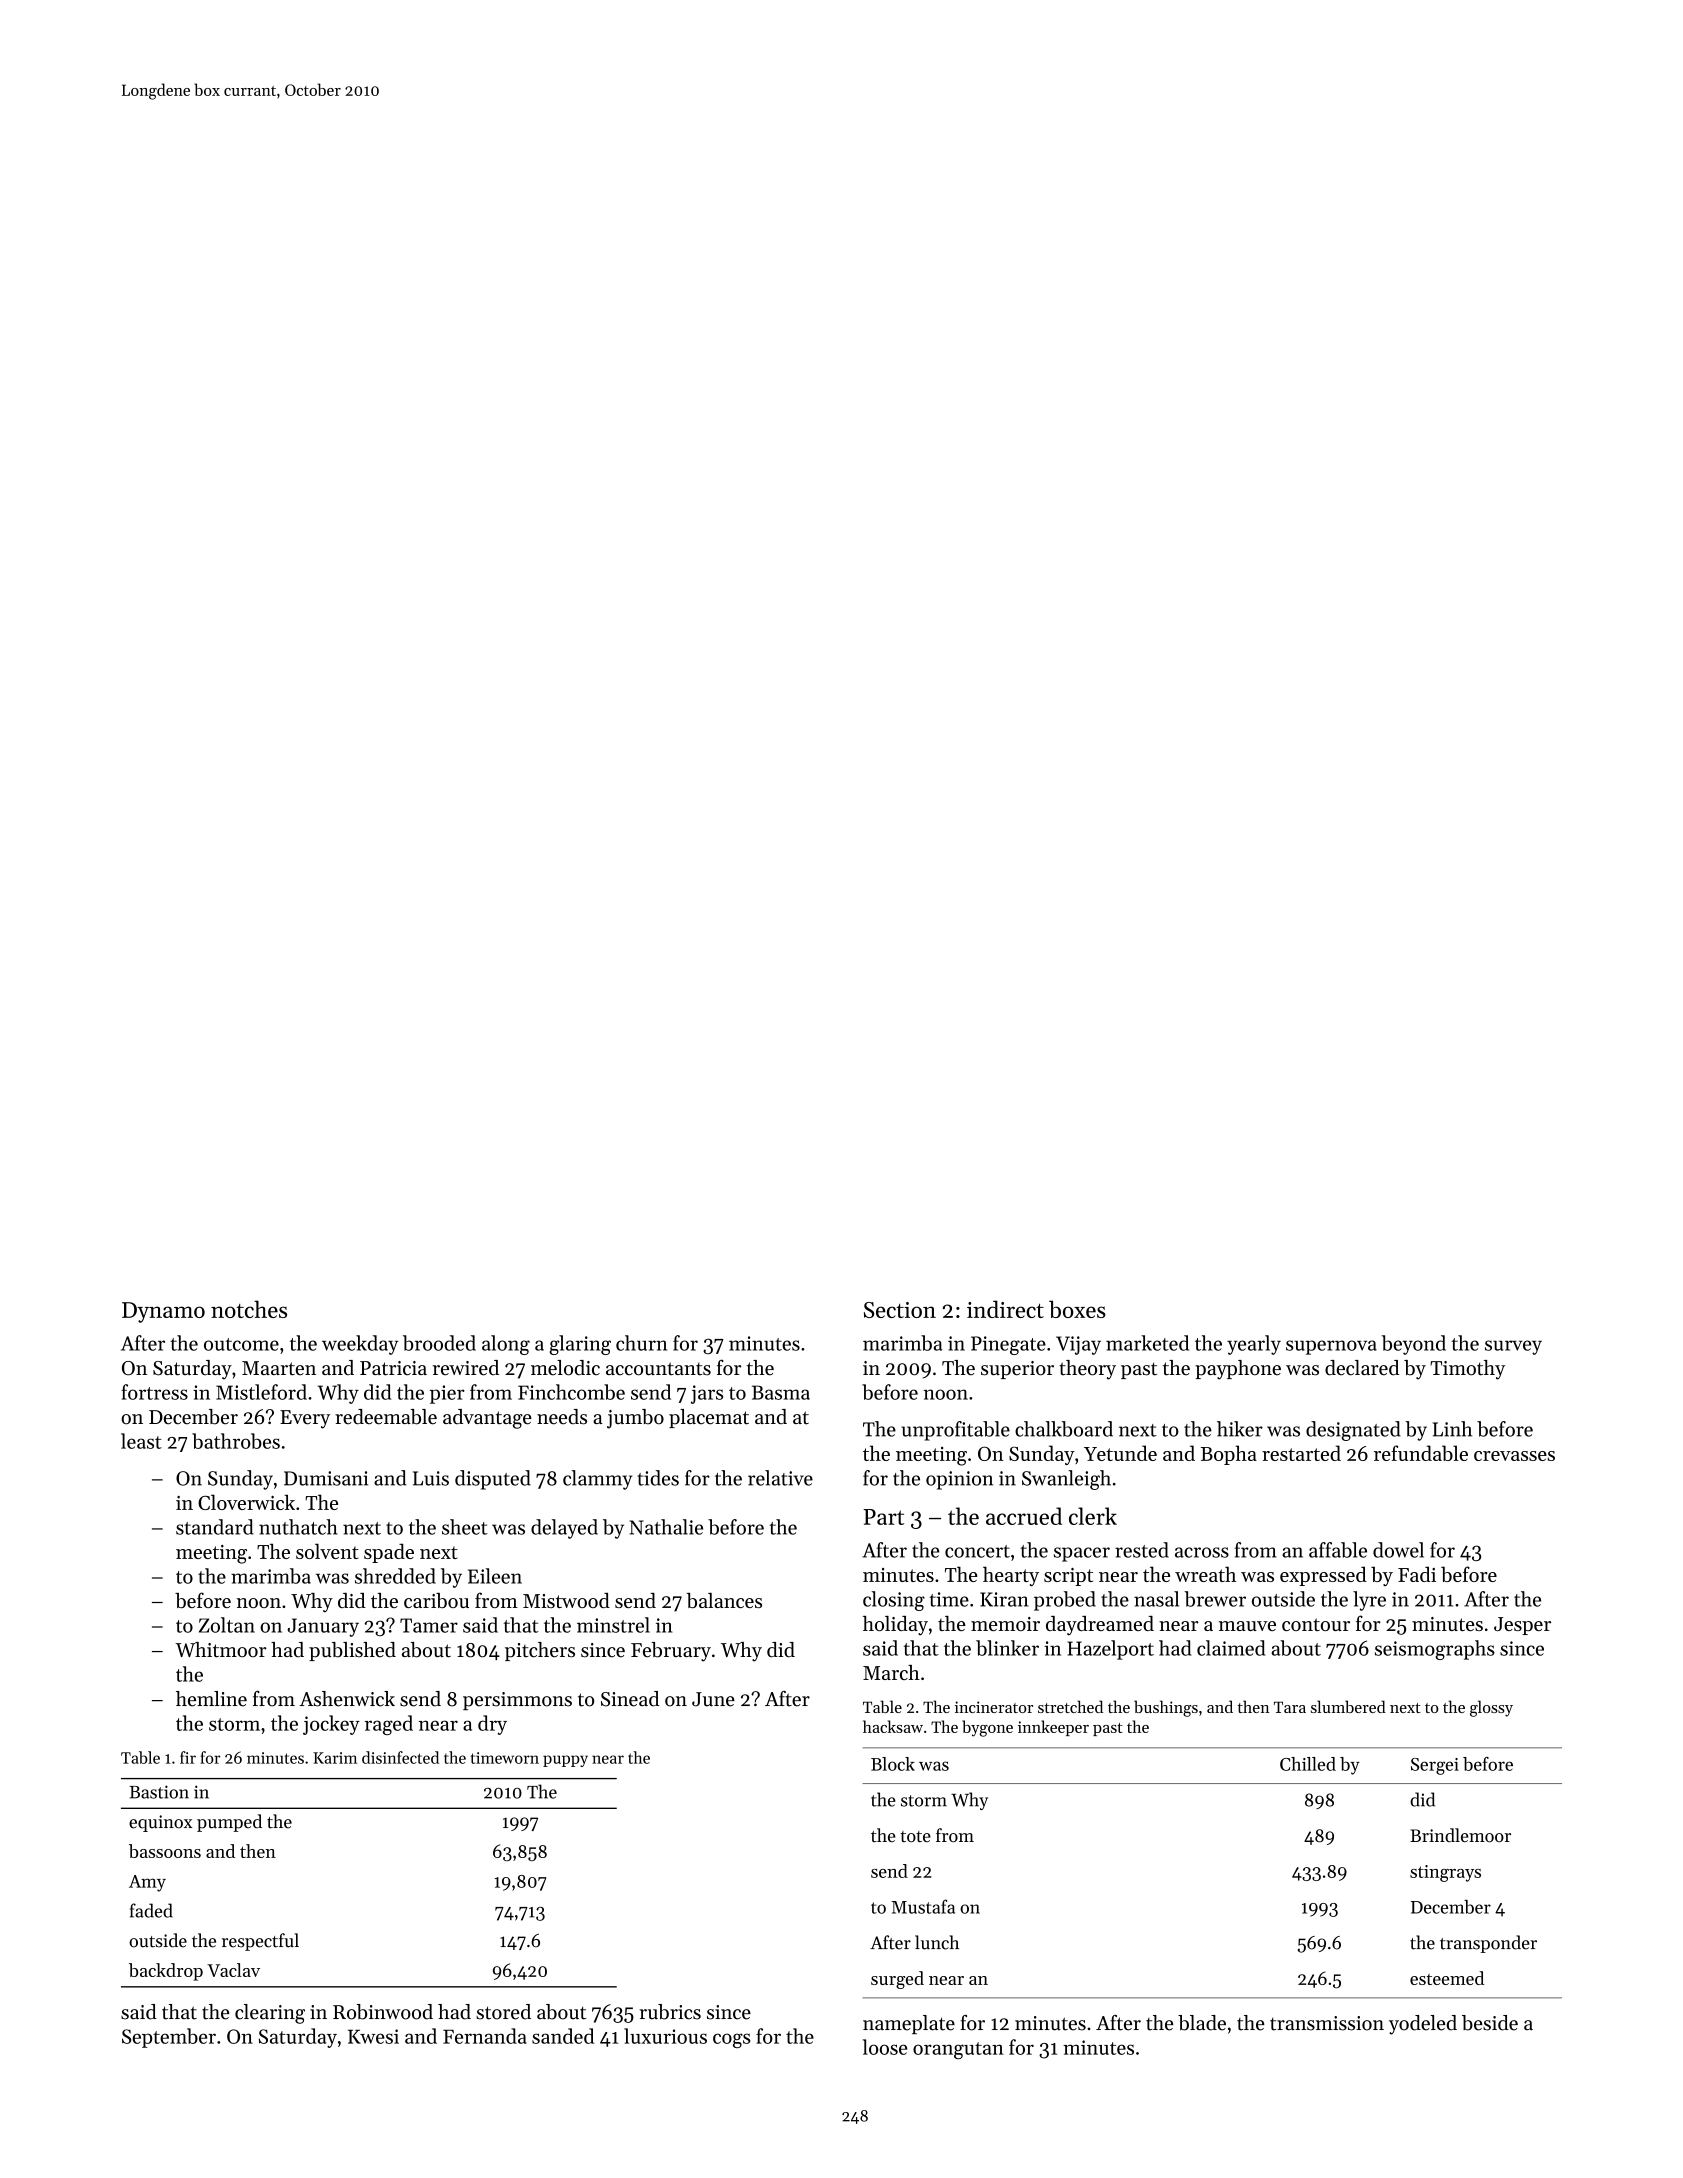 This image has width=1683, height=2178. I want to click on restarted, so click(1301, 1453).
